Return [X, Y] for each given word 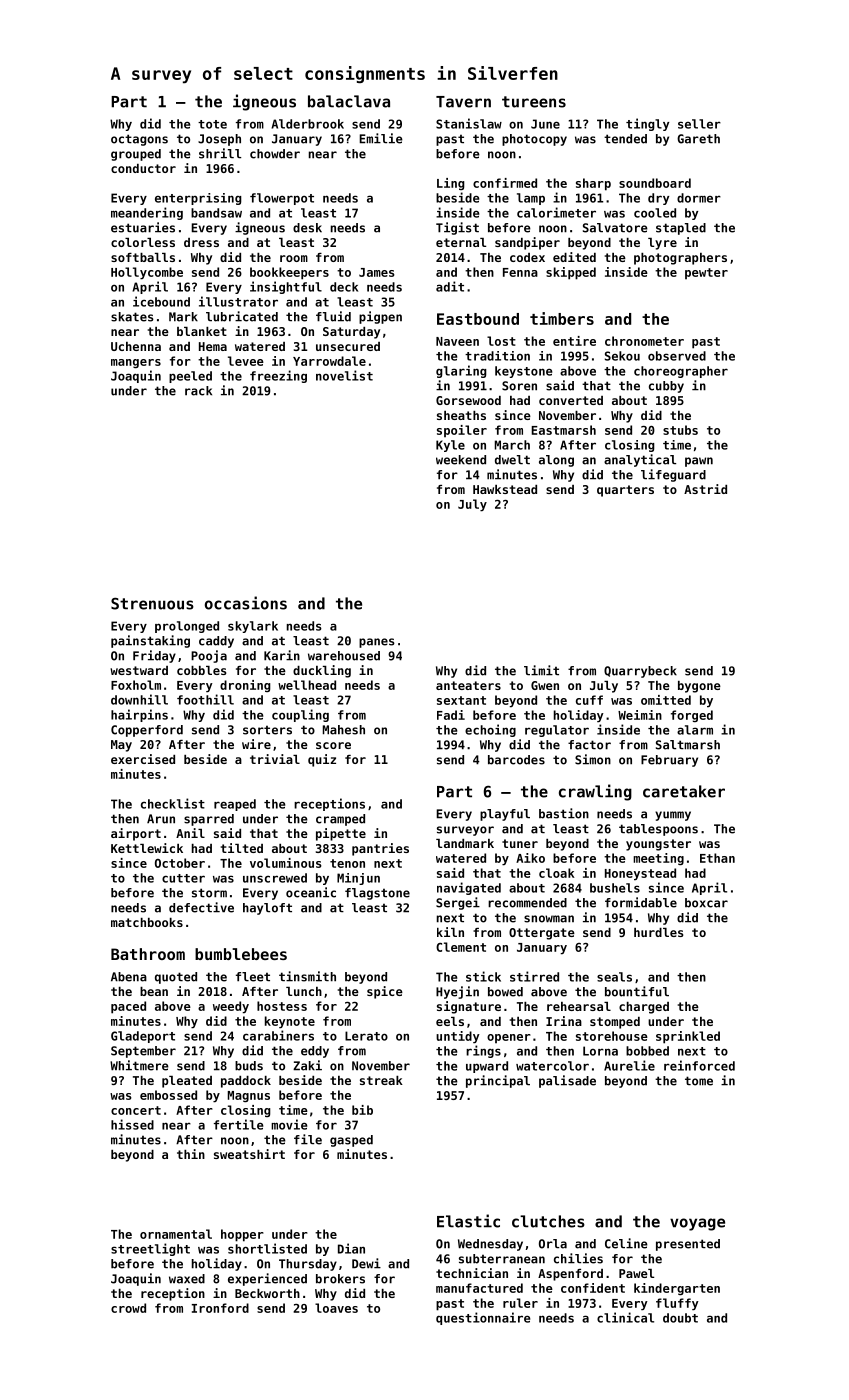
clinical [625, 1317]
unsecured [348, 346]
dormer [699, 198]
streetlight [150, 1249]
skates [132, 317]
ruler [520, 1303]
